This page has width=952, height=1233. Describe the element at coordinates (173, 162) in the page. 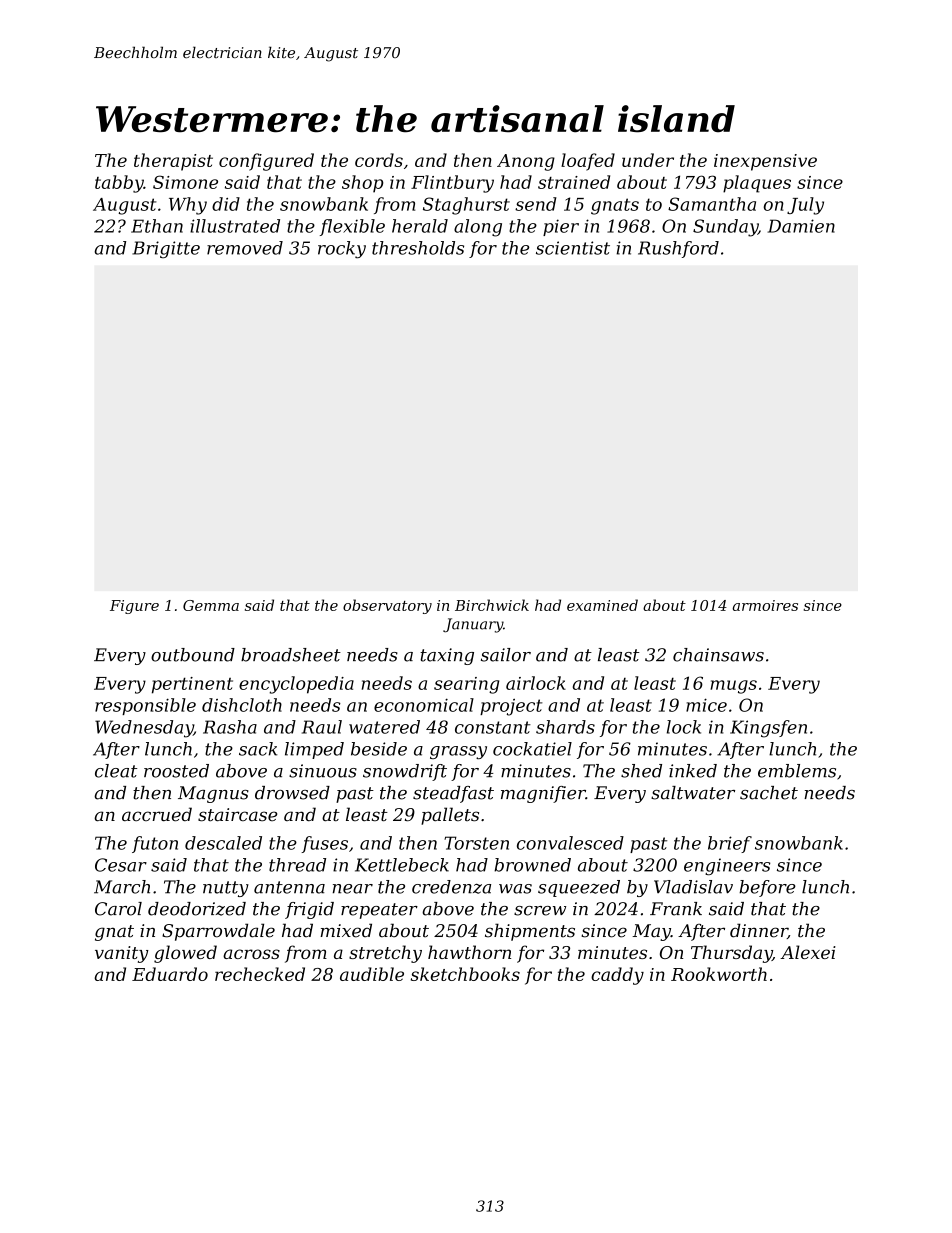

I see `therapist` at that location.
